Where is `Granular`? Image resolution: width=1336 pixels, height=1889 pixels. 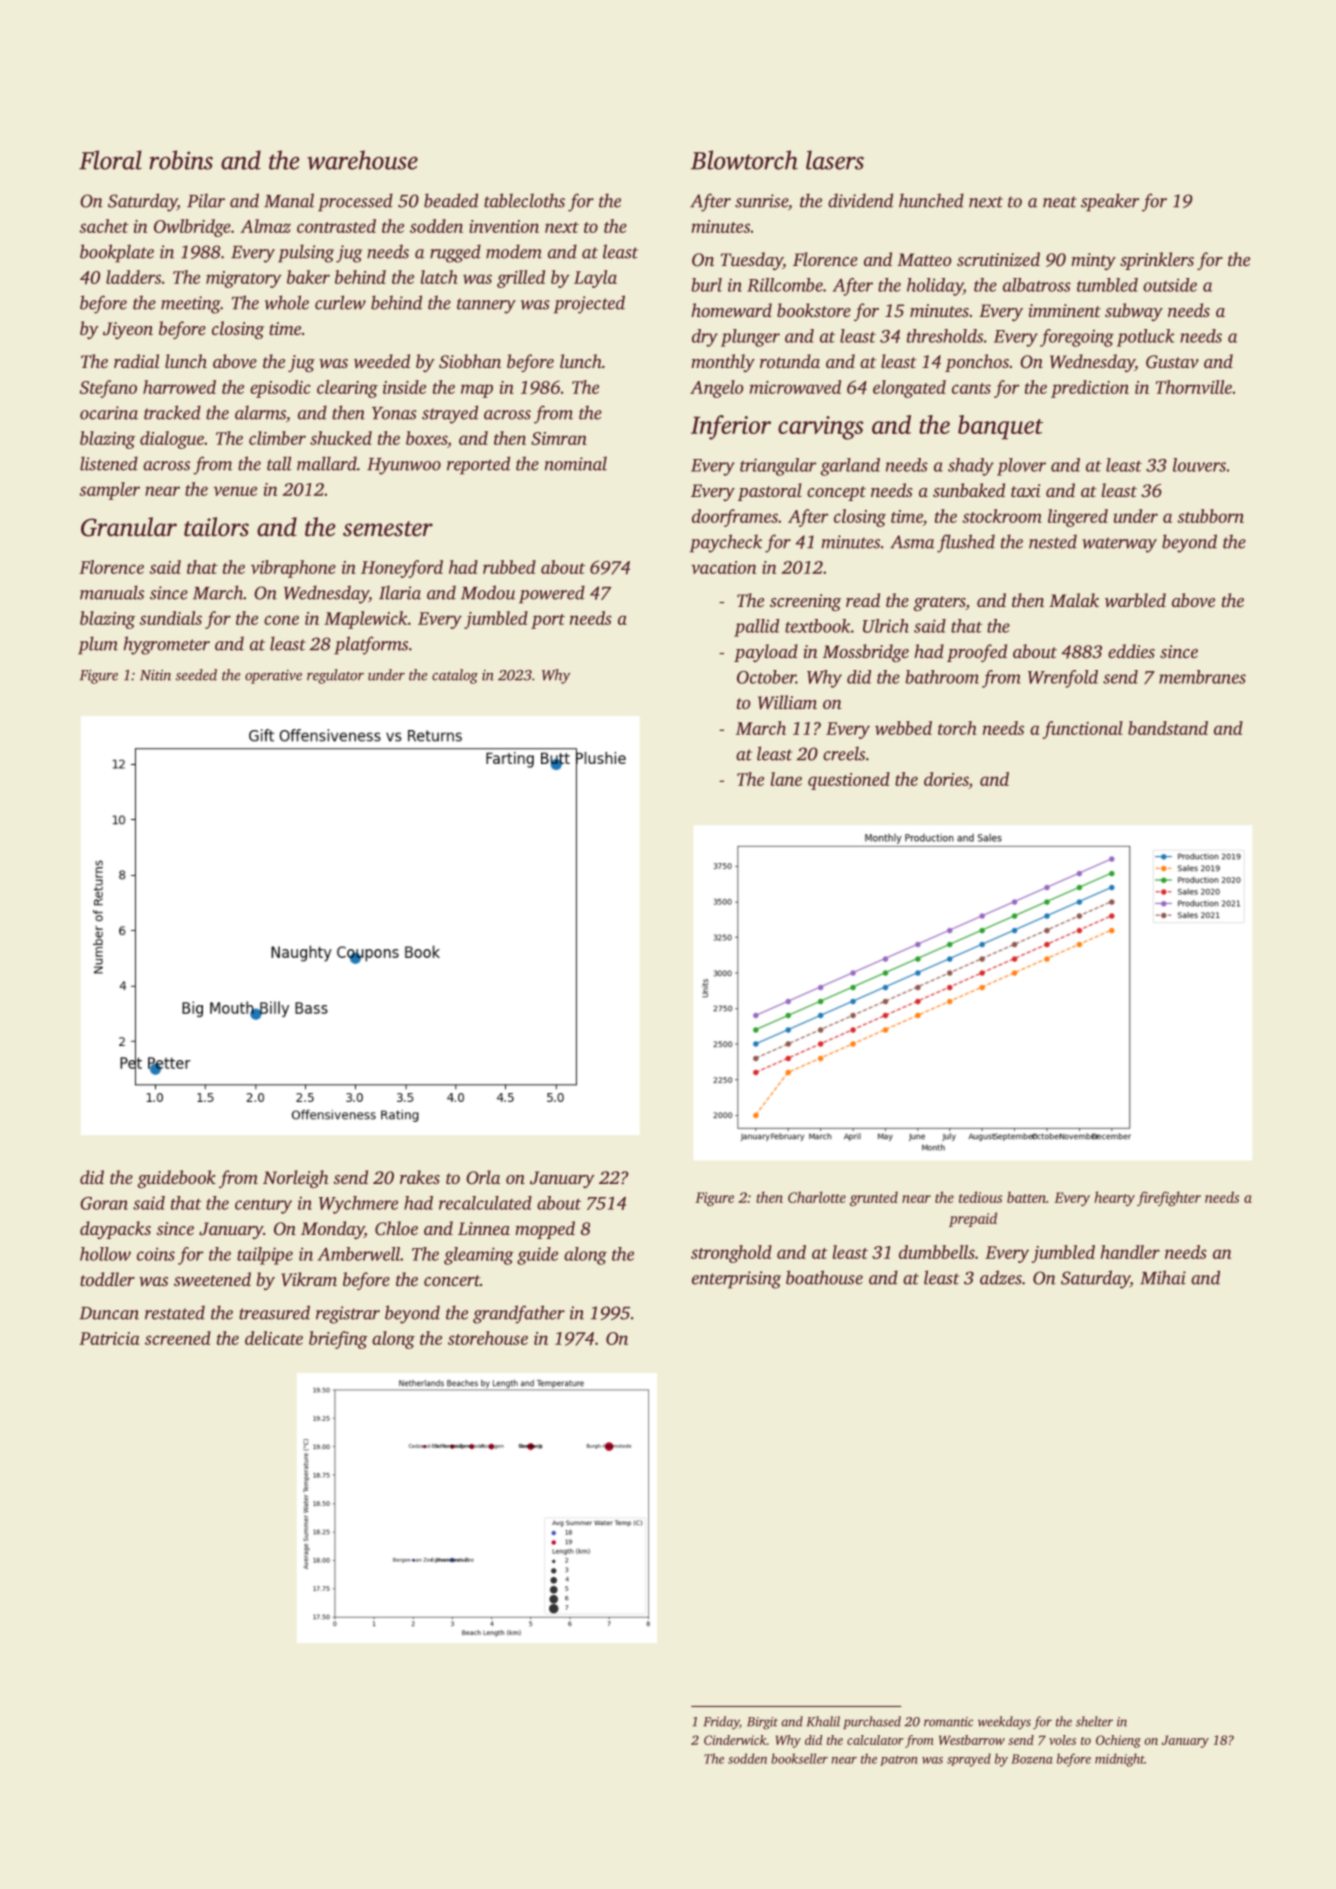 Granular is located at coordinates (129, 527).
